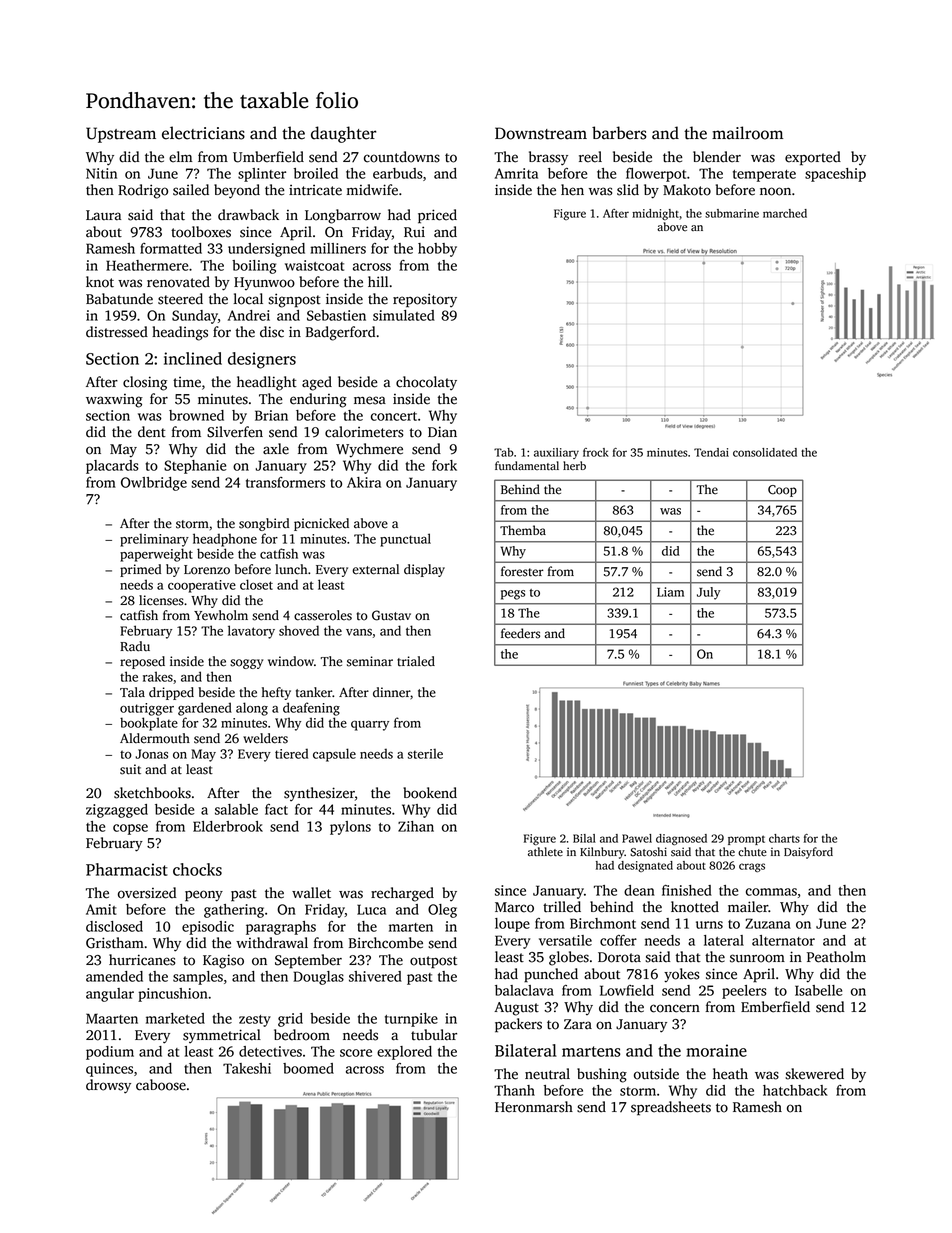 This screenshot has height=1233, width=952. What do you see at coordinates (765, 452) in the screenshot?
I see `consolidated` at bounding box center [765, 452].
